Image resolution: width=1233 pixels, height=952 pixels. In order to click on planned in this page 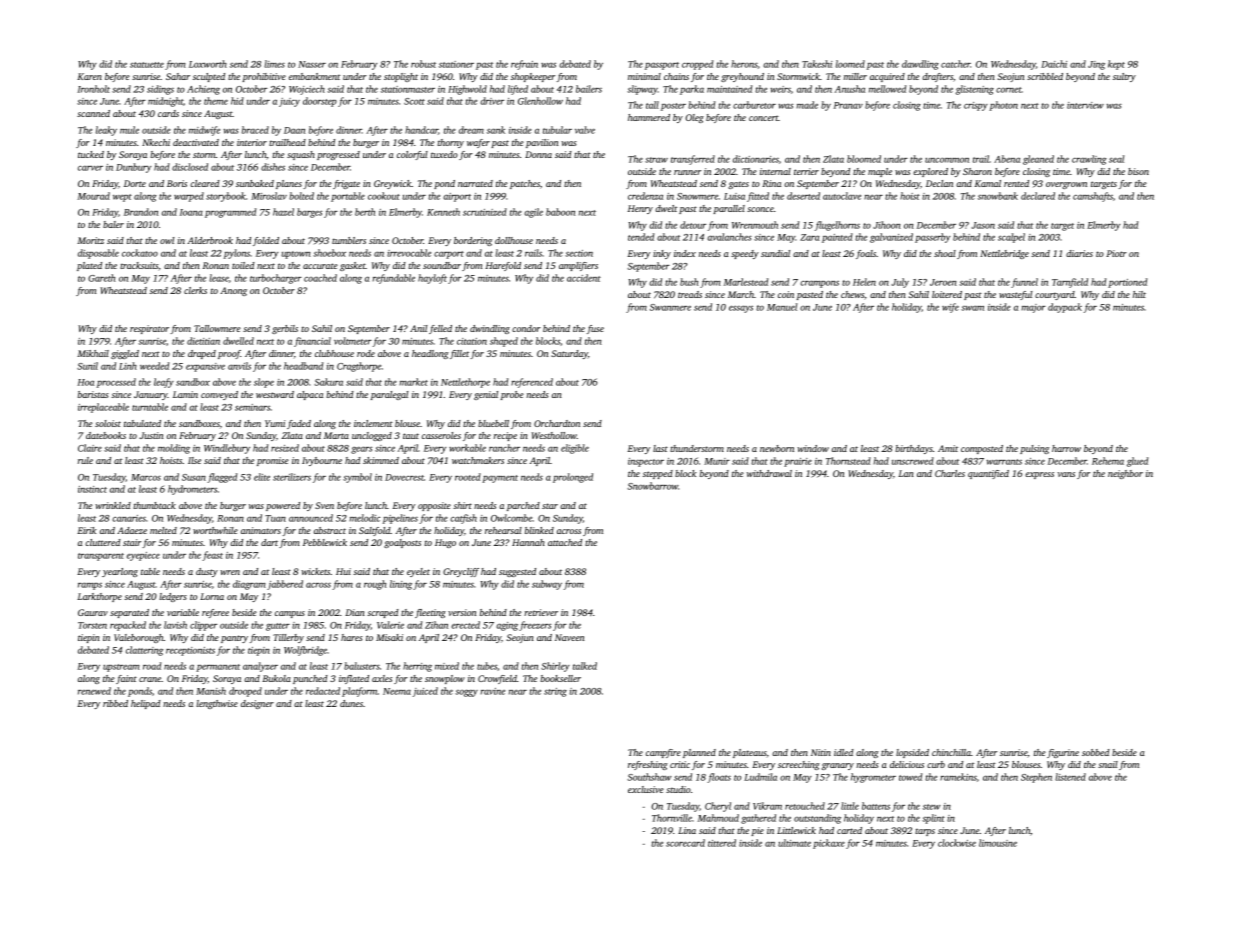, I will do `click(699, 753)`.
